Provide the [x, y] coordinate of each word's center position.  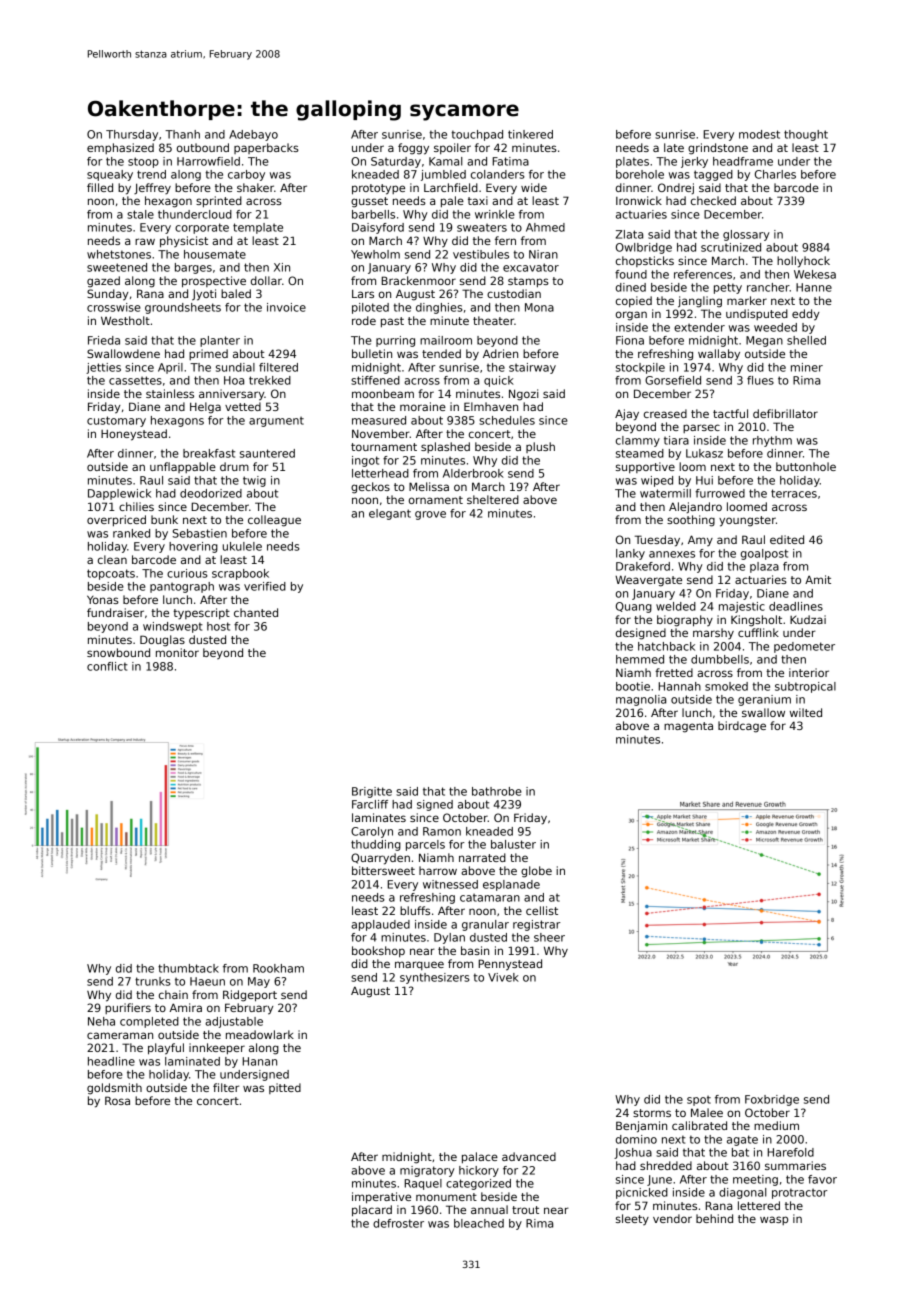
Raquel [423, 1184]
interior [809, 672]
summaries [795, 1165]
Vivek [503, 977]
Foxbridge [772, 1100]
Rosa [117, 1100]
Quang [634, 607]
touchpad [477, 135]
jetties [103, 368]
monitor [177, 652]
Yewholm [375, 254]
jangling [700, 302]
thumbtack [188, 968]
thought [806, 135]
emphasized [120, 148]
